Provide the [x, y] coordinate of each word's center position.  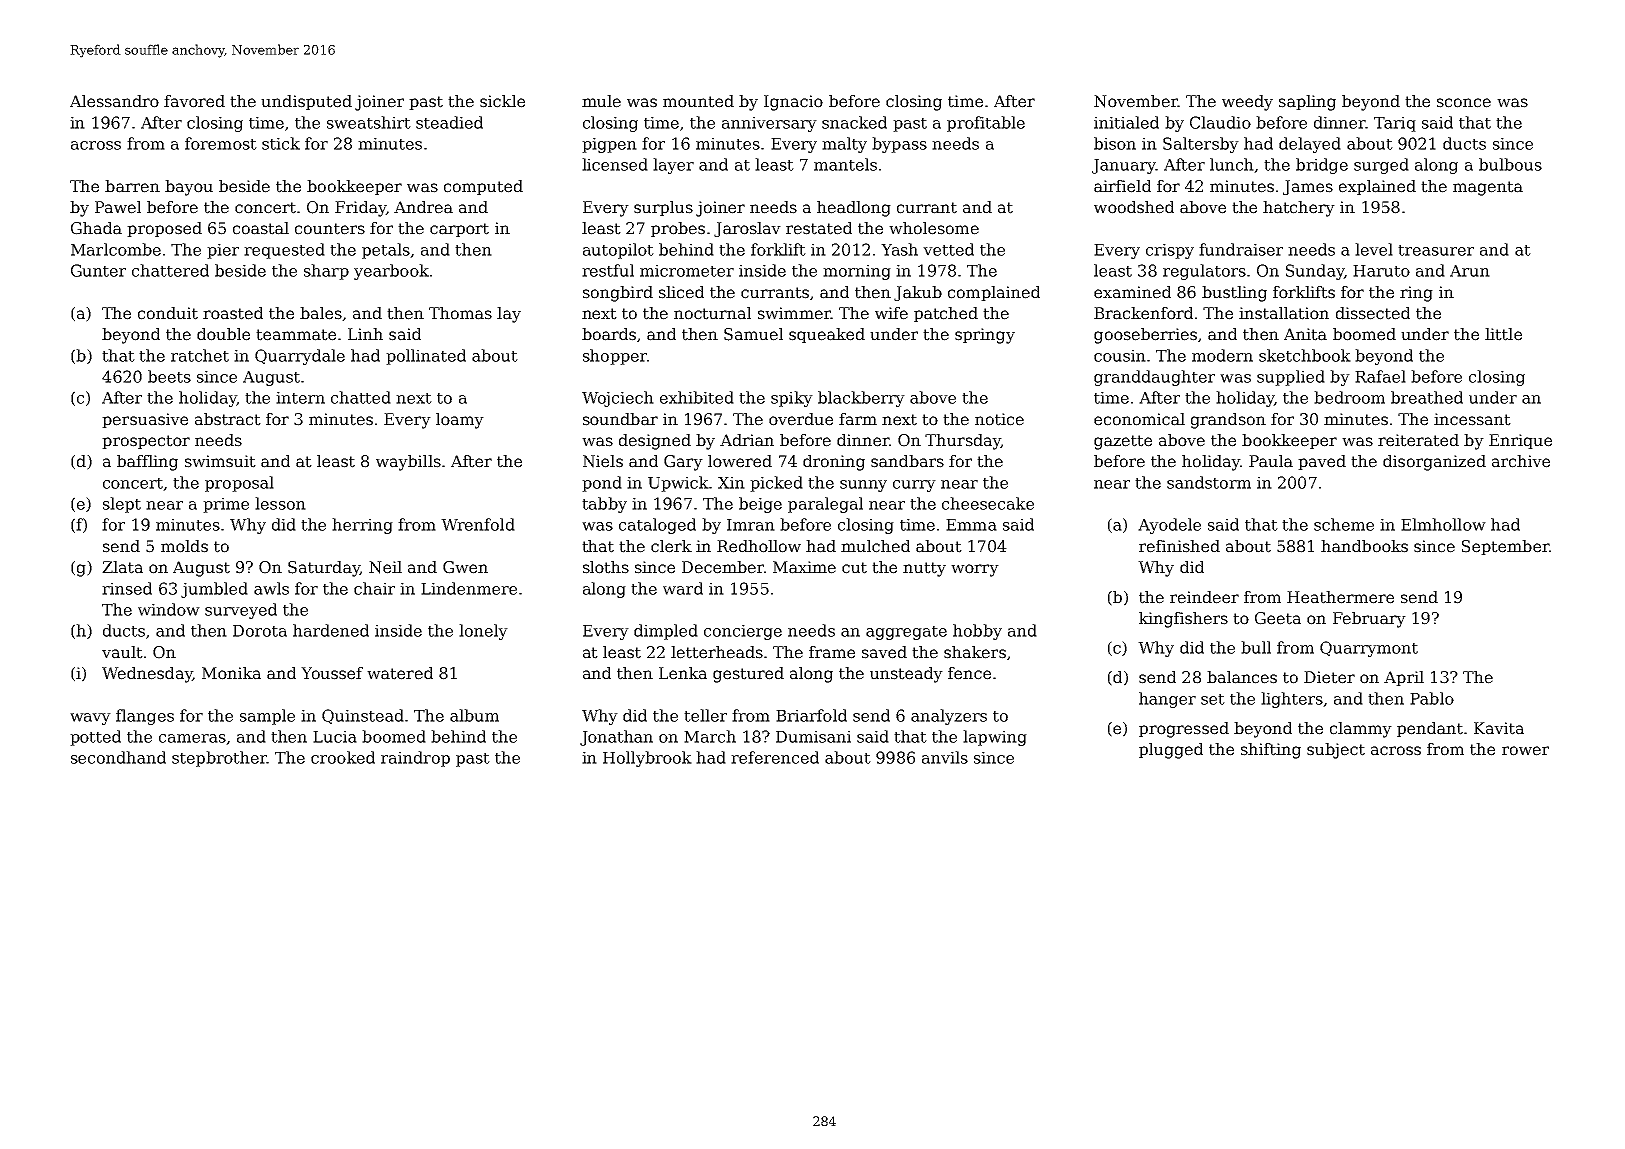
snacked [854, 122]
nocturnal [712, 313]
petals [386, 251]
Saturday [324, 569]
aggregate [906, 633]
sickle [502, 101]
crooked [343, 757]
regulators [1204, 272]
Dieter [1329, 677]
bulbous [1510, 164]
